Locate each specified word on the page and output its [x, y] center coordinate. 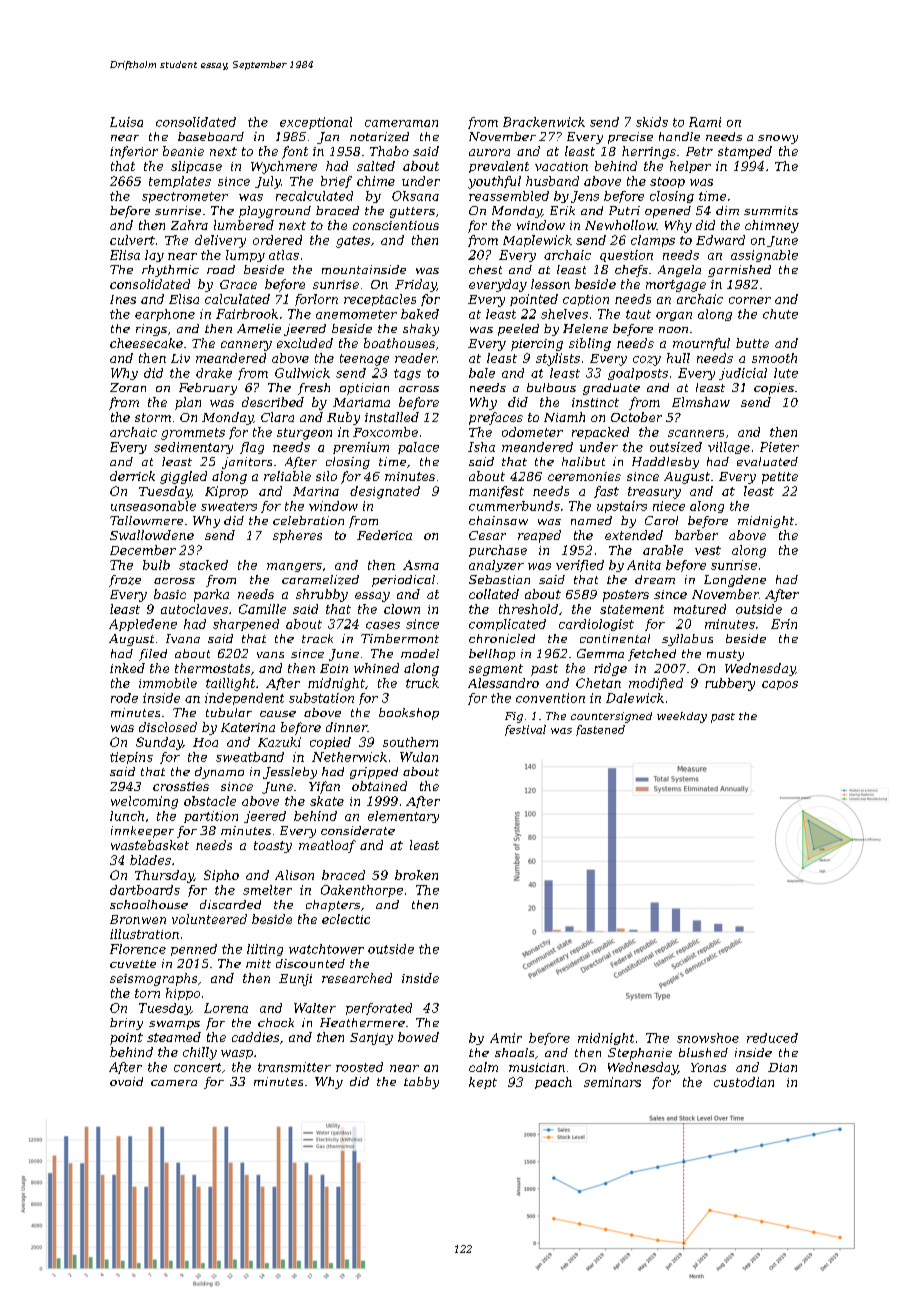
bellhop [492, 655]
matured [700, 609]
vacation [561, 166]
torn [147, 993]
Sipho [221, 876]
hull [678, 358]
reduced [772, 1038]
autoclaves [194, 609]
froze [125, 581]
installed [392, 417]
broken [416, 875]
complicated [507, 625]
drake [214, 373]
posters [626, 596]
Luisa [126, 122]
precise [630, 138]
